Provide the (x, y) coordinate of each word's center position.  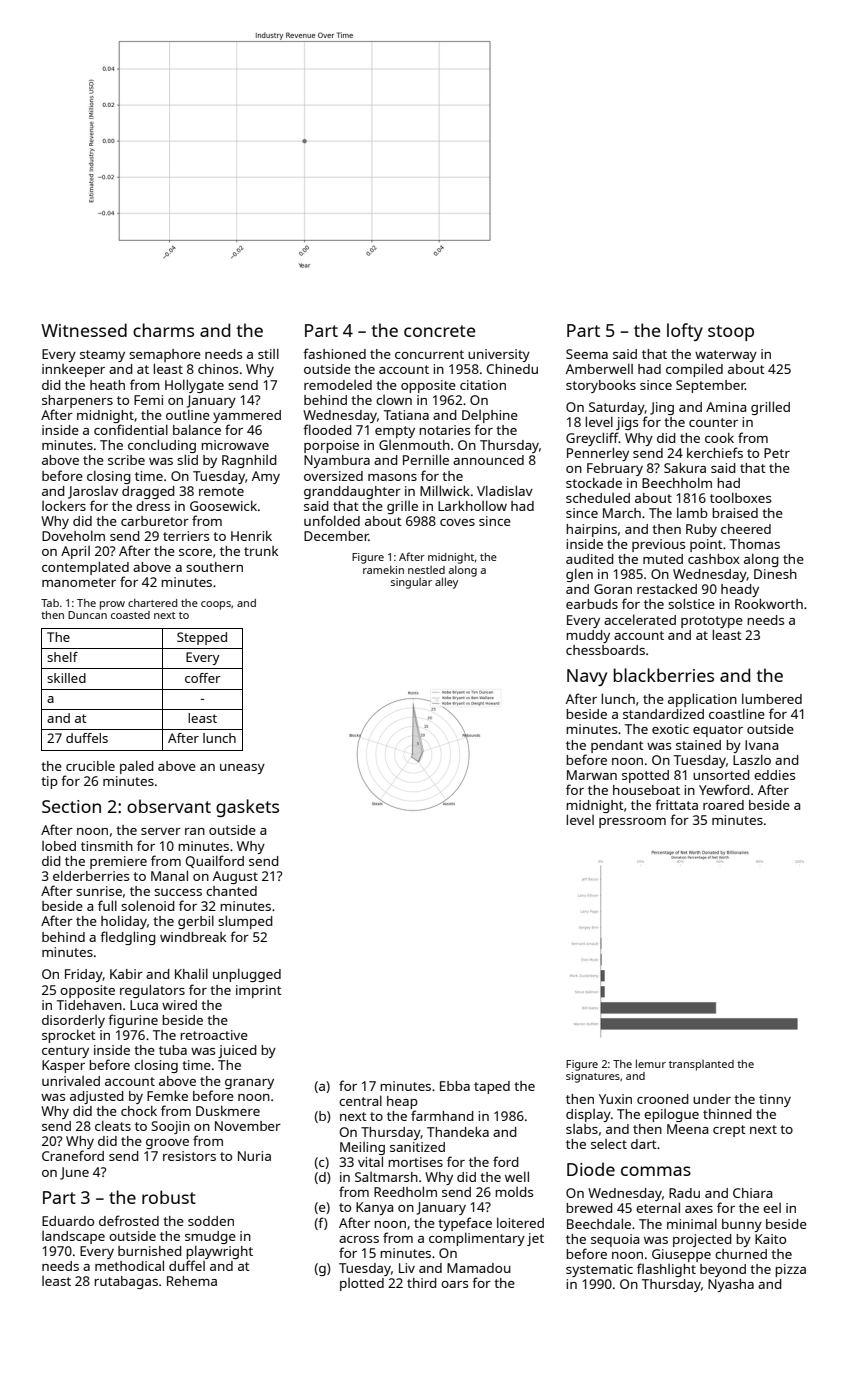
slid (187, 459)
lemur (651, 1063)
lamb (692, 512)
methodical (129, 1265)
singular (411, 583)
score (195, 552)
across (359, 1239)
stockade (594, 483)
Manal (169, 875)
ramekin (383, 570)
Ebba (455, 1086)
